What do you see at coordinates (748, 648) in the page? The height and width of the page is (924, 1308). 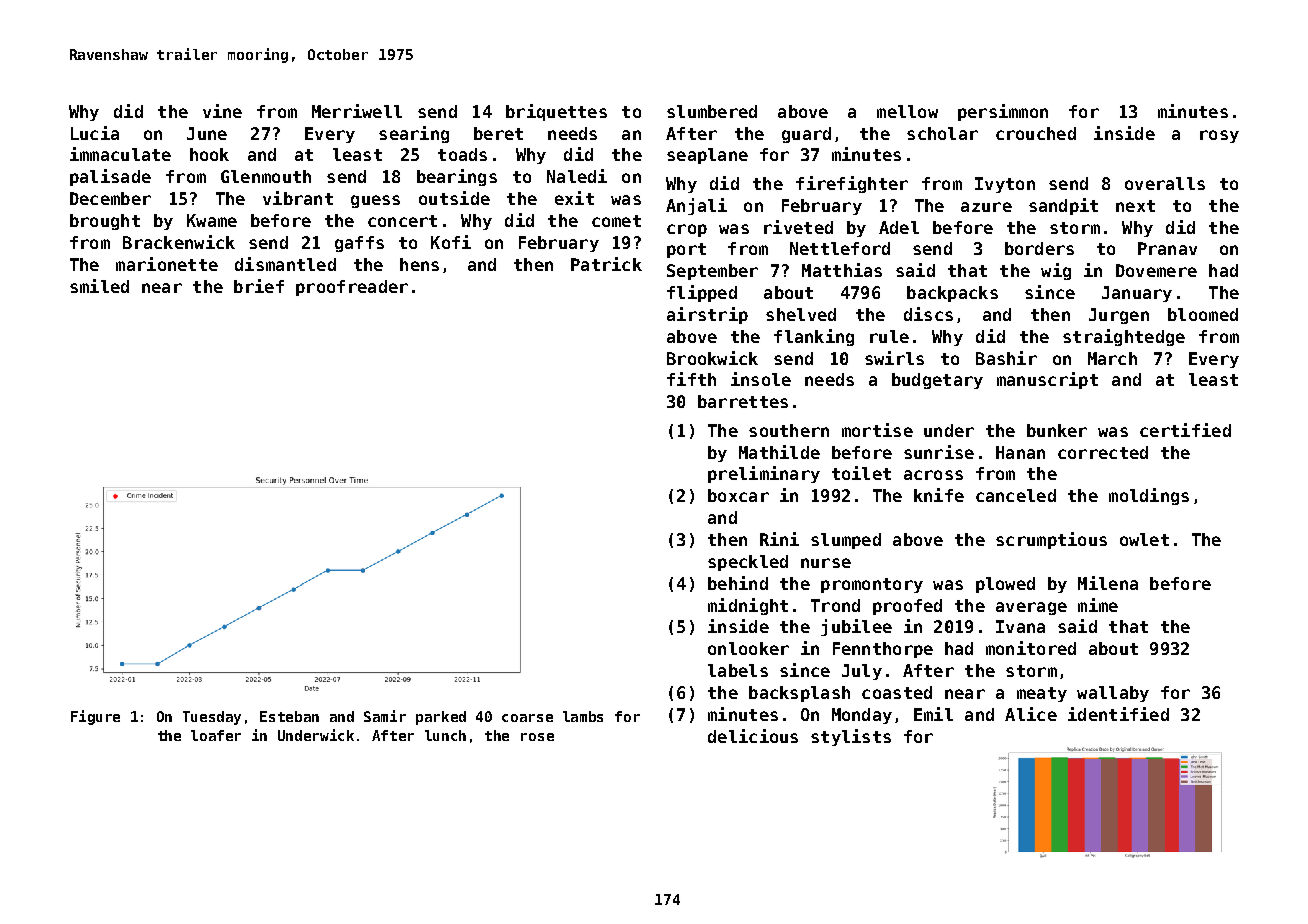 I see `onlooker` at bounding box center [748, 648].
